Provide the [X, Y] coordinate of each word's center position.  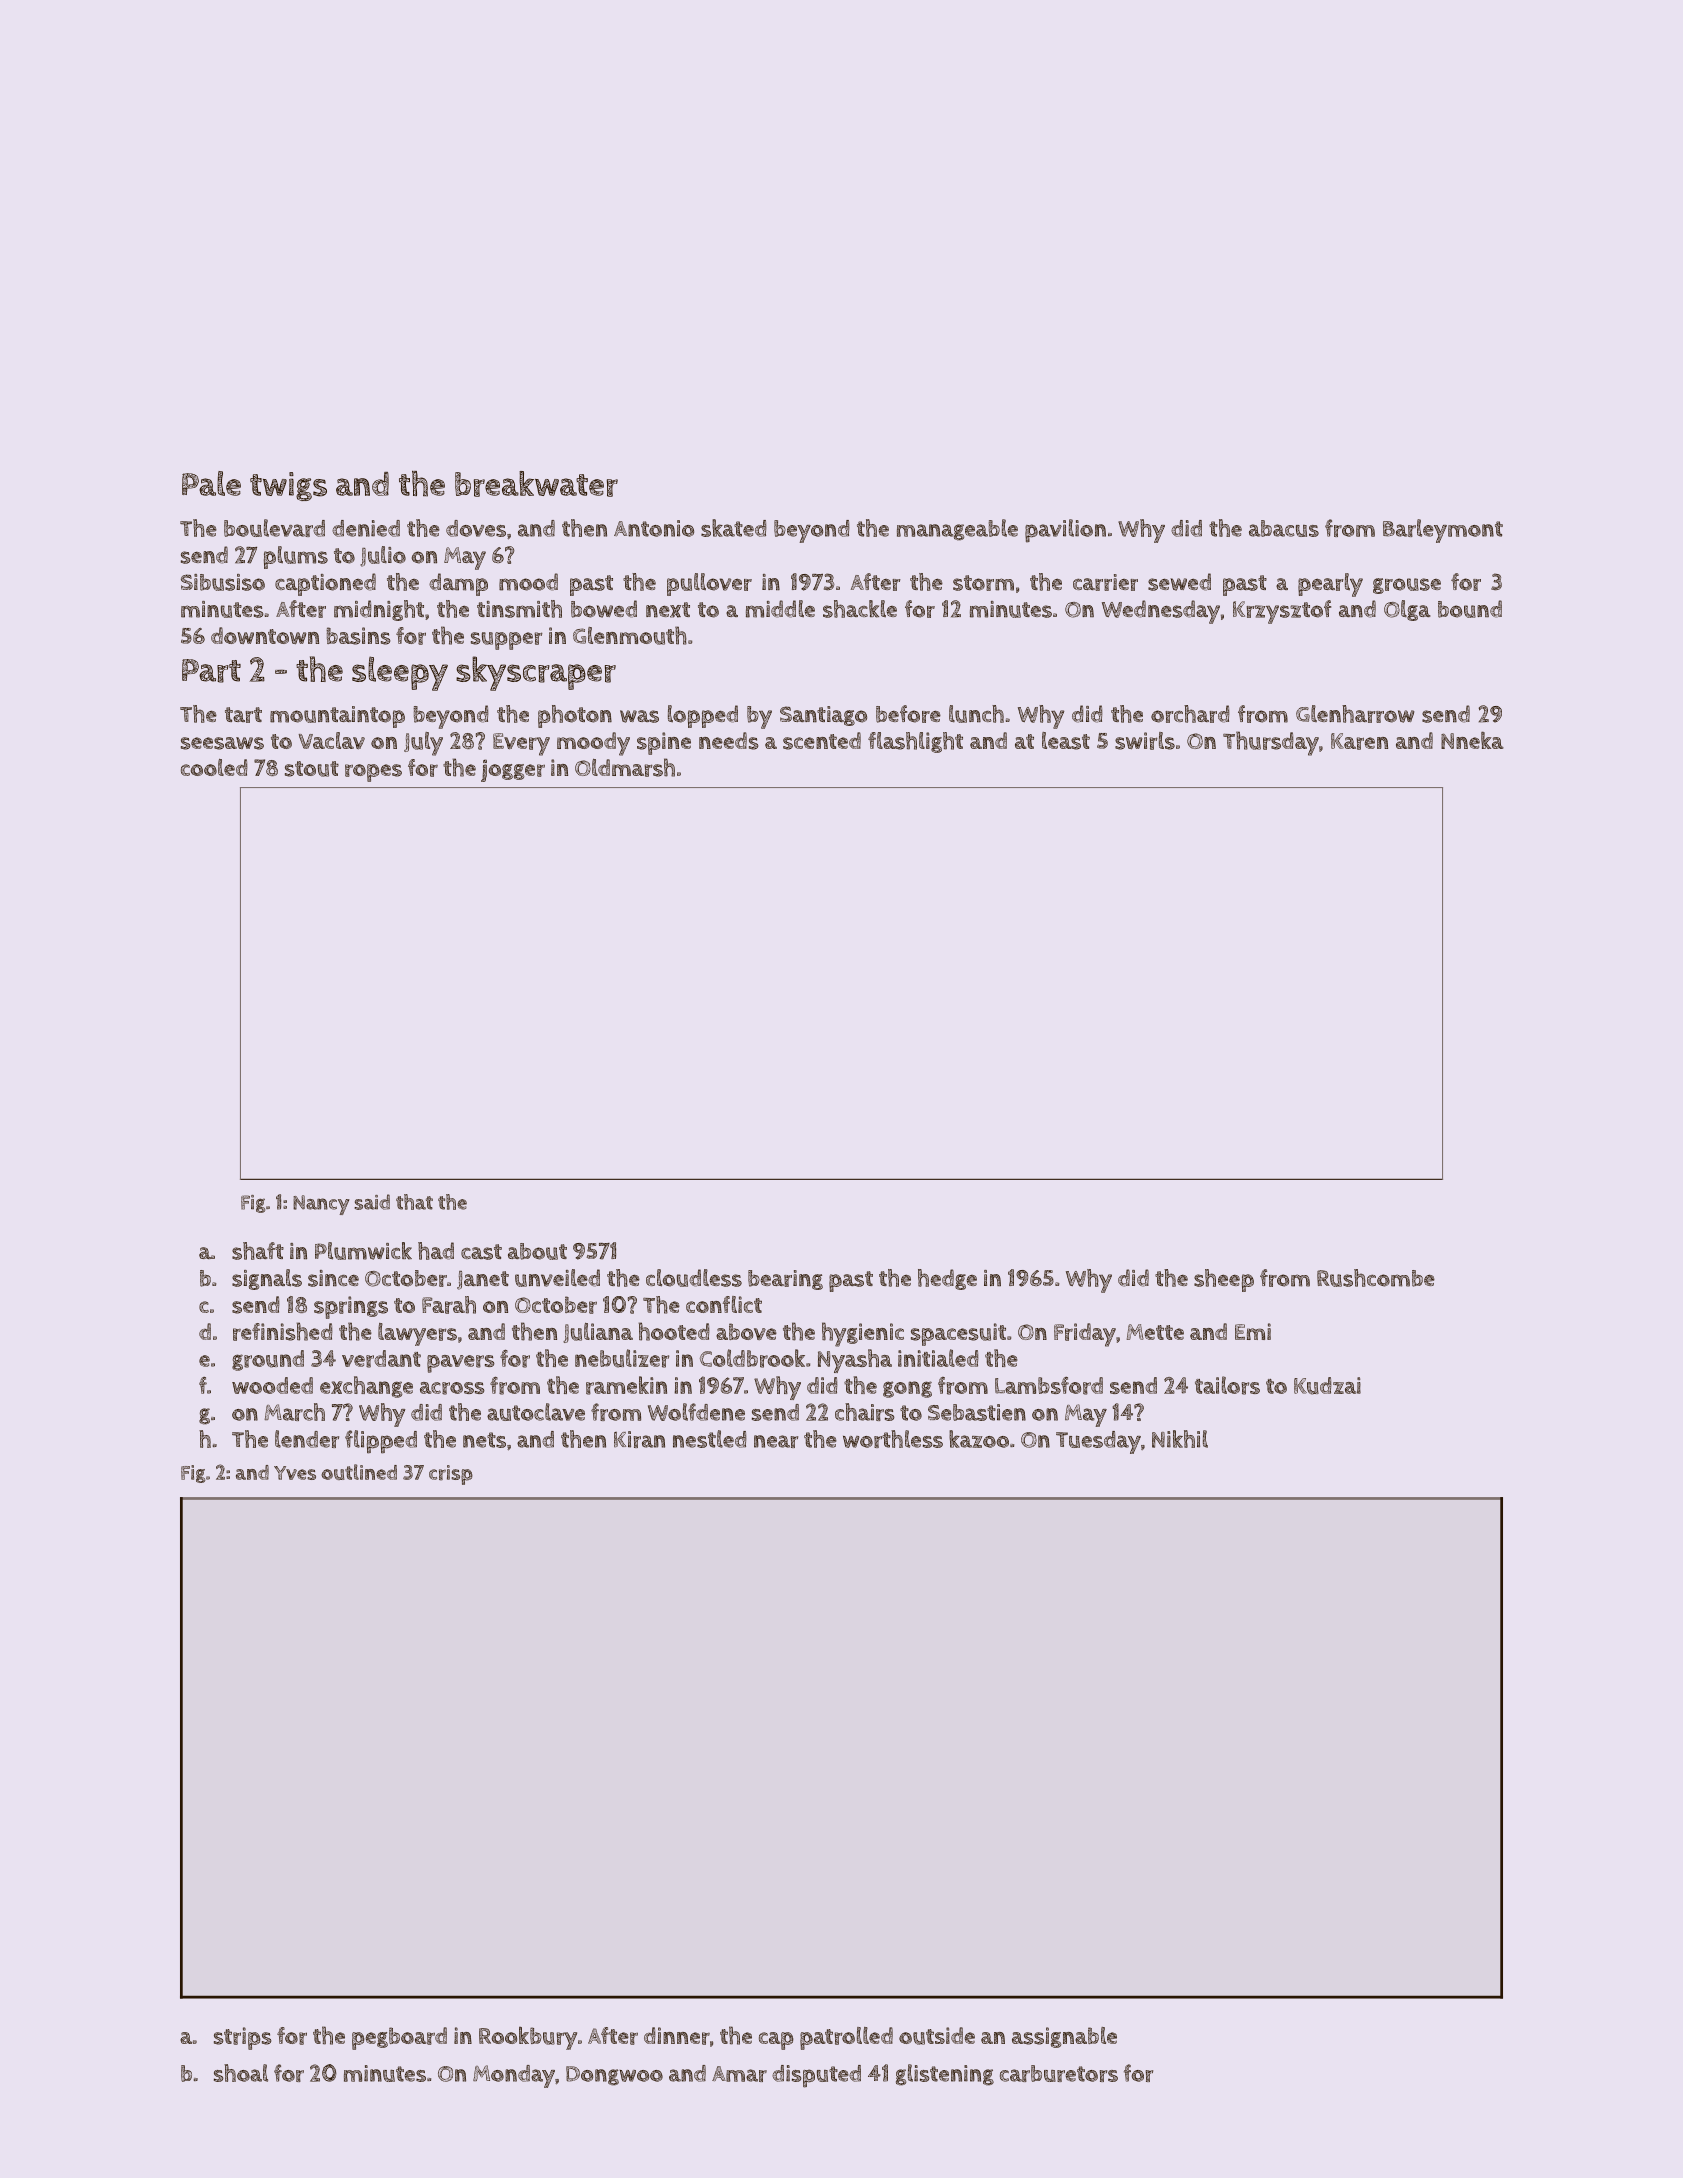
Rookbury [528, 2038]
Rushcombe [1376, 1278]
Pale [211, 483]
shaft [258, 1251]
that [414, 1202]
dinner [677, 2036]
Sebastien [977, 1412]
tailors [1227, 1385]
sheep [1224, 1280]
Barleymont [1443, 531]
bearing [785, 1280]
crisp [451, 1475]
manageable [957, 530]
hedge [947, 1279]
